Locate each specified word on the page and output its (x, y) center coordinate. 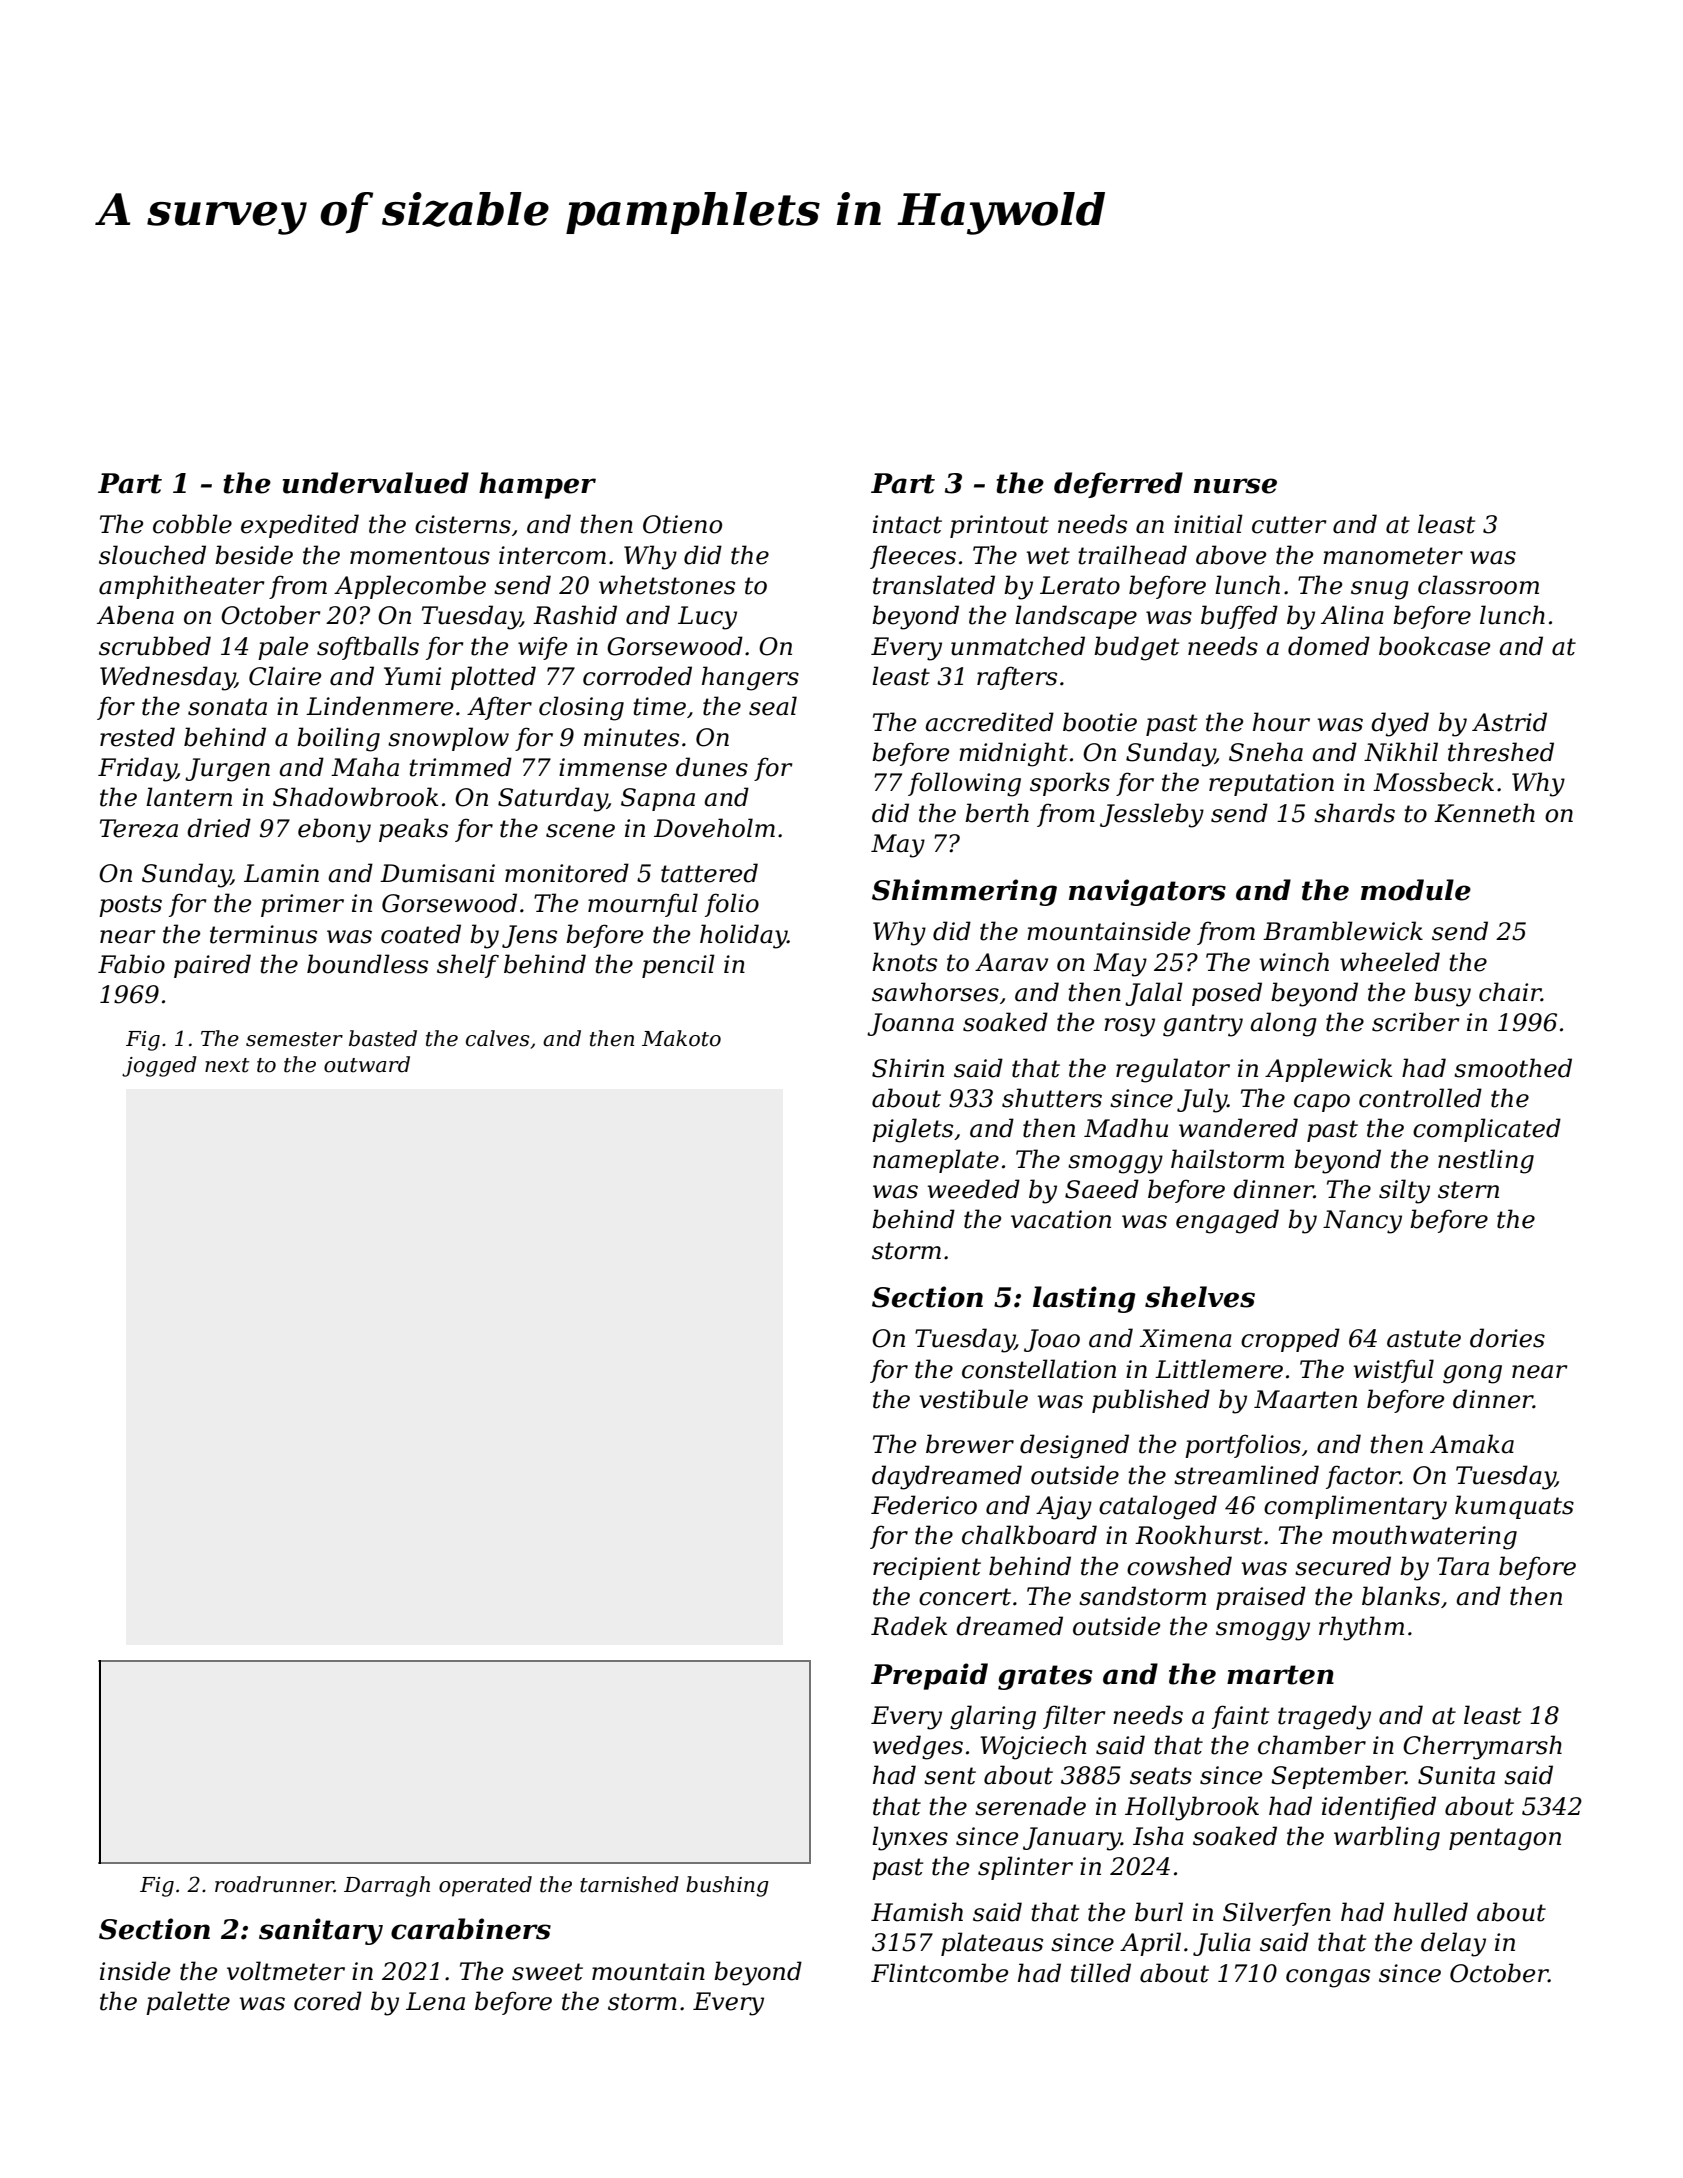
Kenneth (1484, 813)
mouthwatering (1424, 1537)
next (227, 1065)
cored (328, 2001)
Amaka (1472, 1444)
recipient (927, 1568)
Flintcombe (939, 1973)
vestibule (973, 1399)
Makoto (681, 1038)
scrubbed (155, 646)
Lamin (281, 873)
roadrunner (274, 1884)
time (659, 706)
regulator (1173, 1070)
